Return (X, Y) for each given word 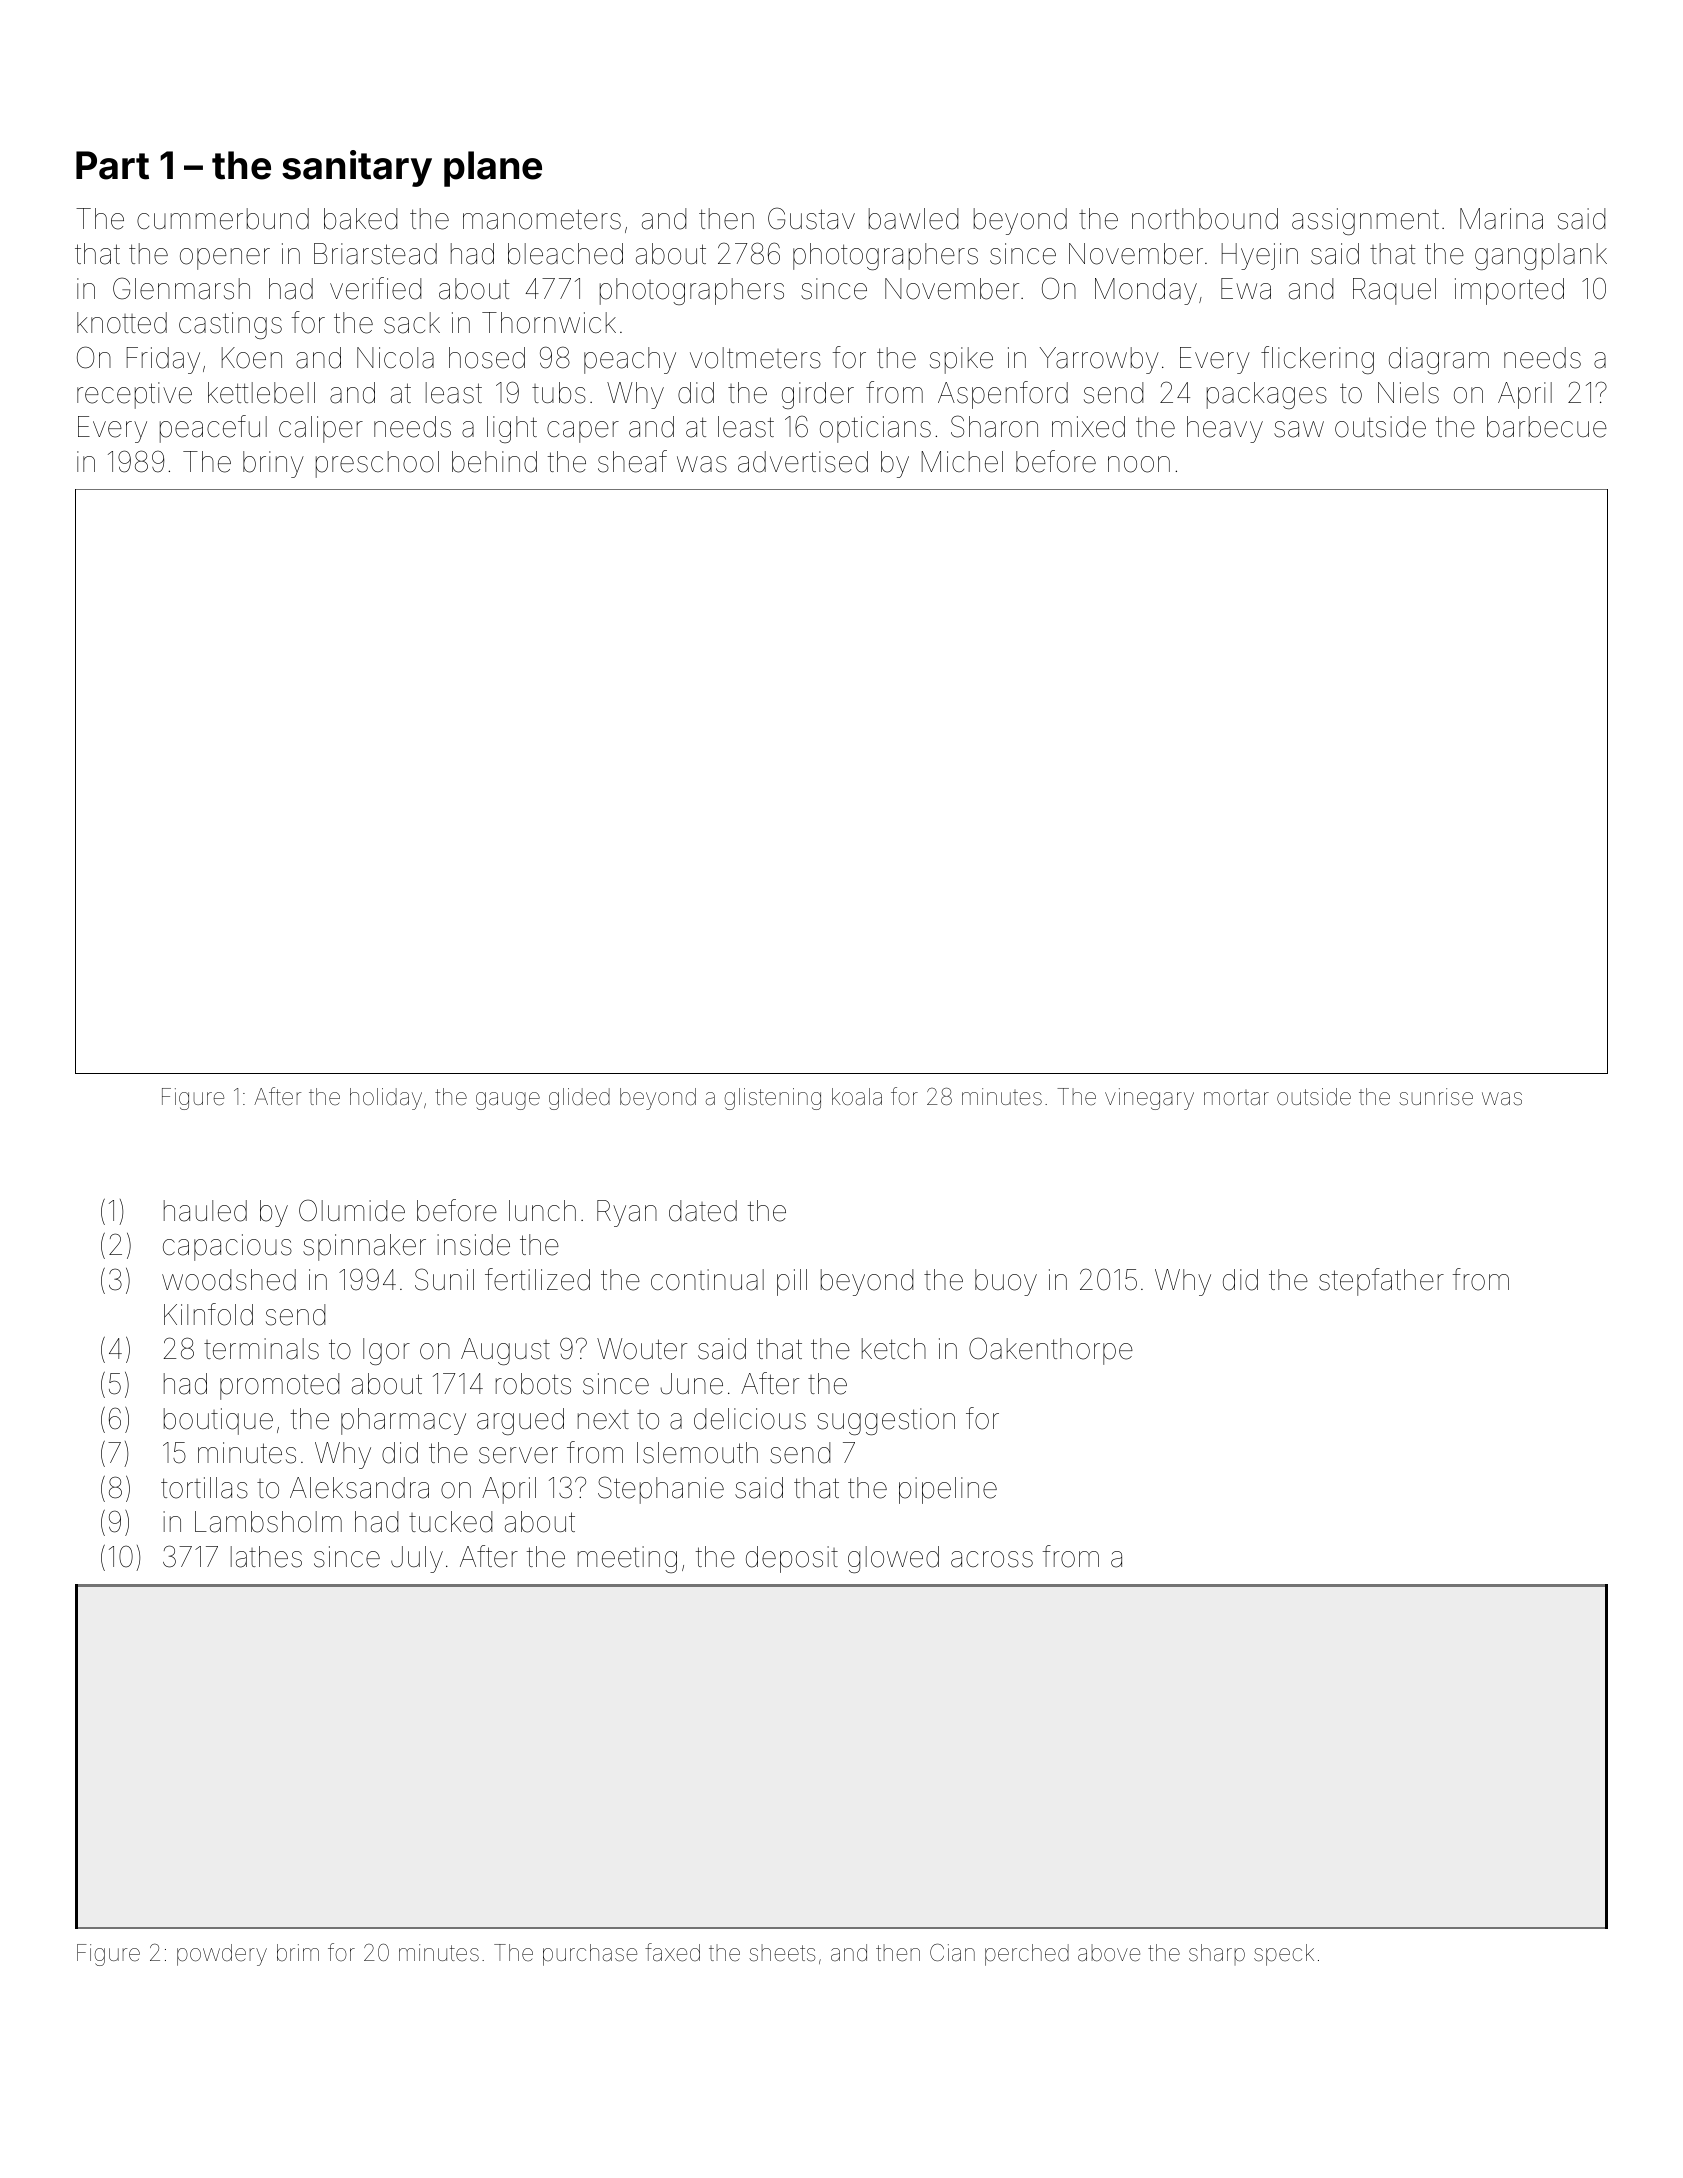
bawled (913, 219)
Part (112, 165)
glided (579, 1099)
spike (961, 360)
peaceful (213, 429)
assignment (1365, 221)
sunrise (1436, 1097)
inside (473, 1245)
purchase (590, 1955)
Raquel (1394, 291)
